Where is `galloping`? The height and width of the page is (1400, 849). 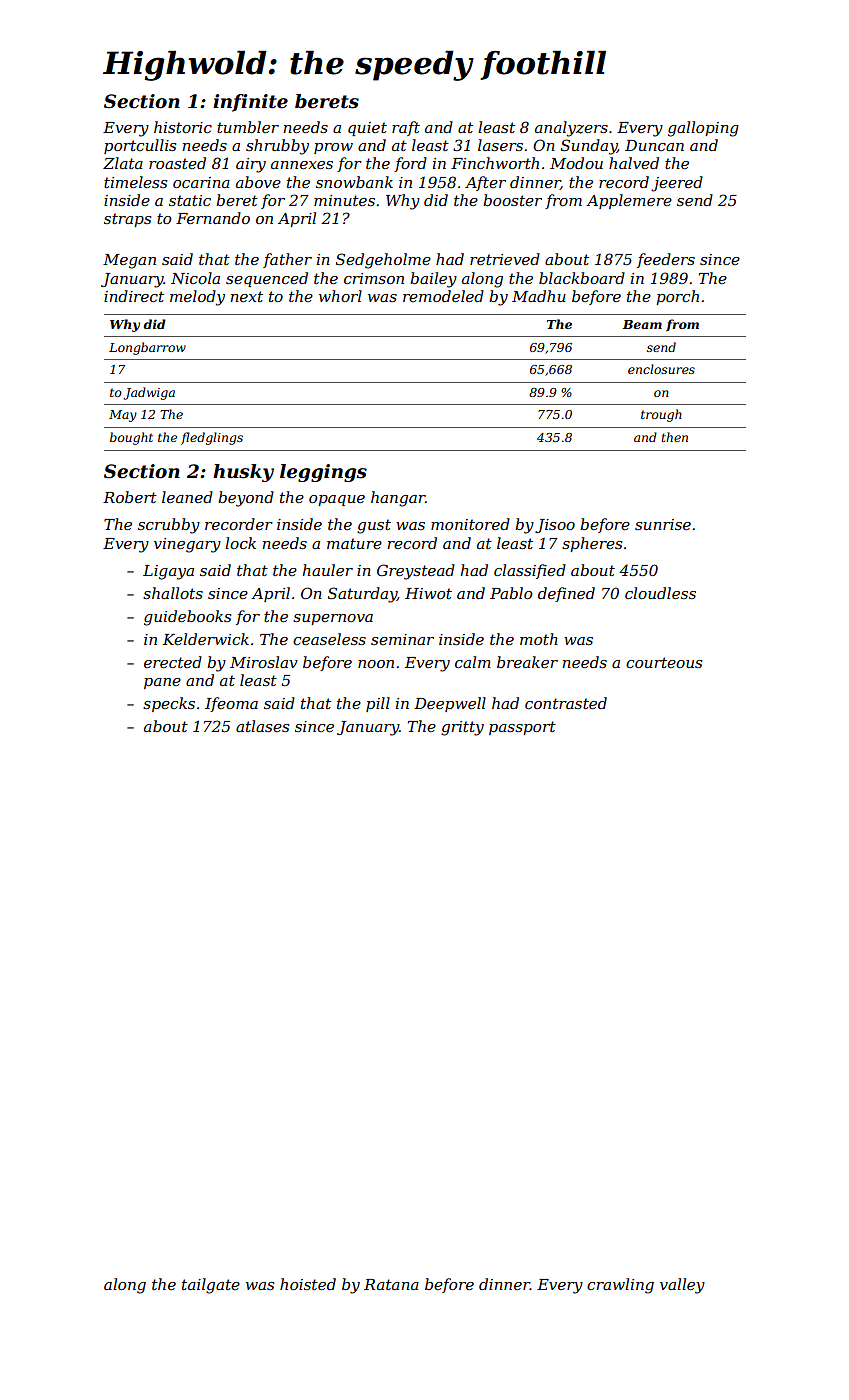 galloping is located at coordinates (703, 129).
